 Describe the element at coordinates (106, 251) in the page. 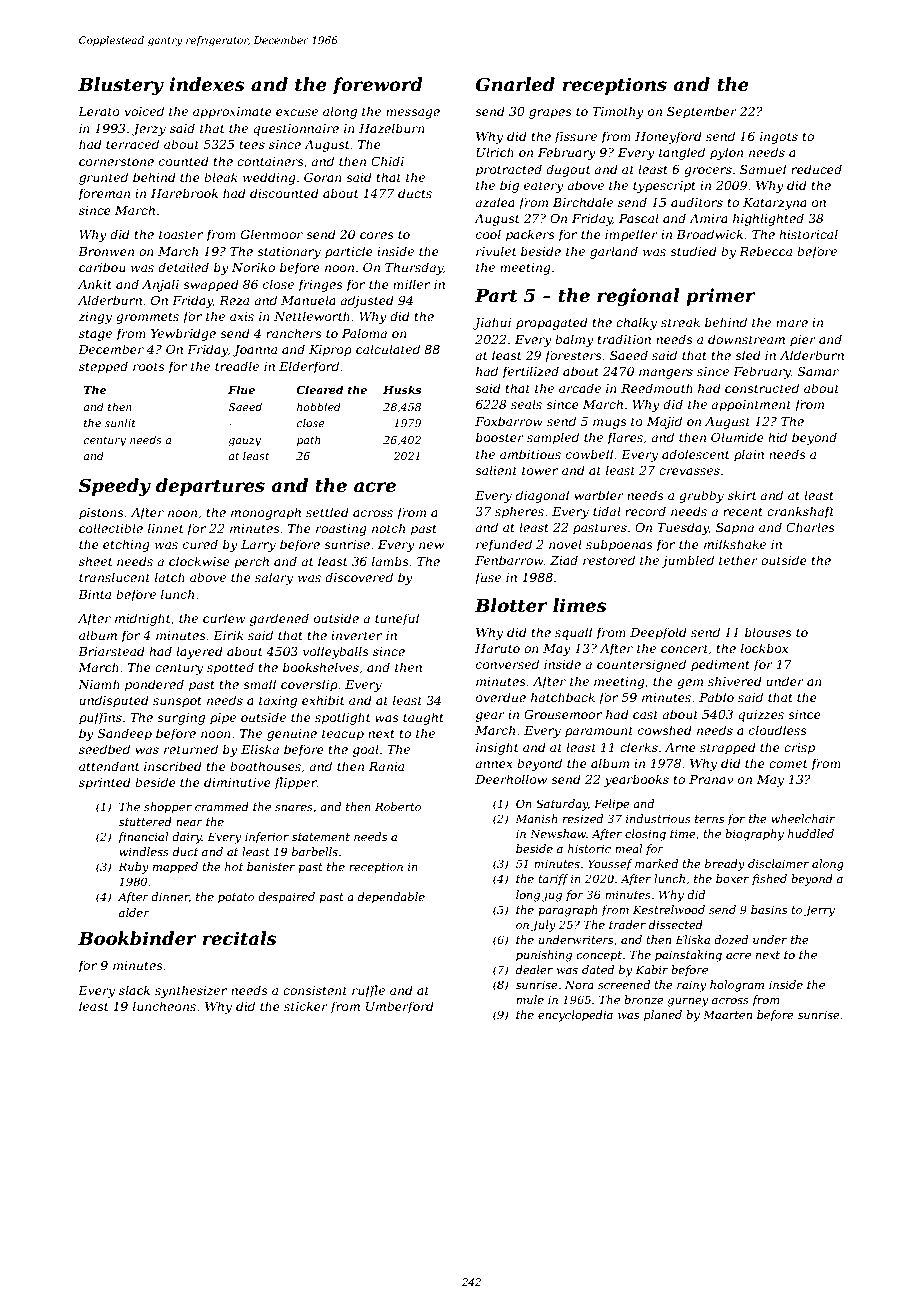

I see `Bronwen` at that location.
